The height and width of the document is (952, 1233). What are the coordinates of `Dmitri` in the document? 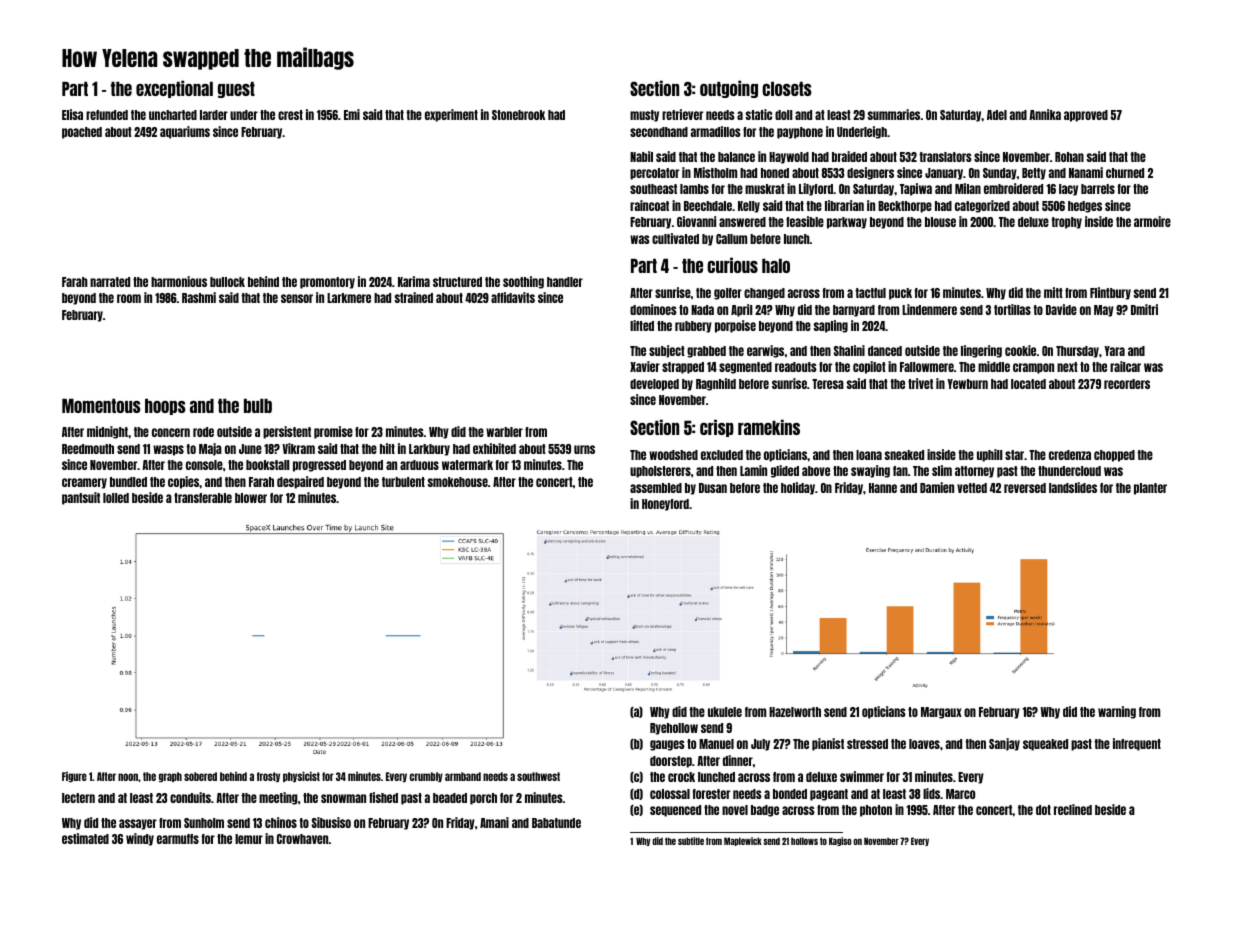 It's located at (1144, 309).
